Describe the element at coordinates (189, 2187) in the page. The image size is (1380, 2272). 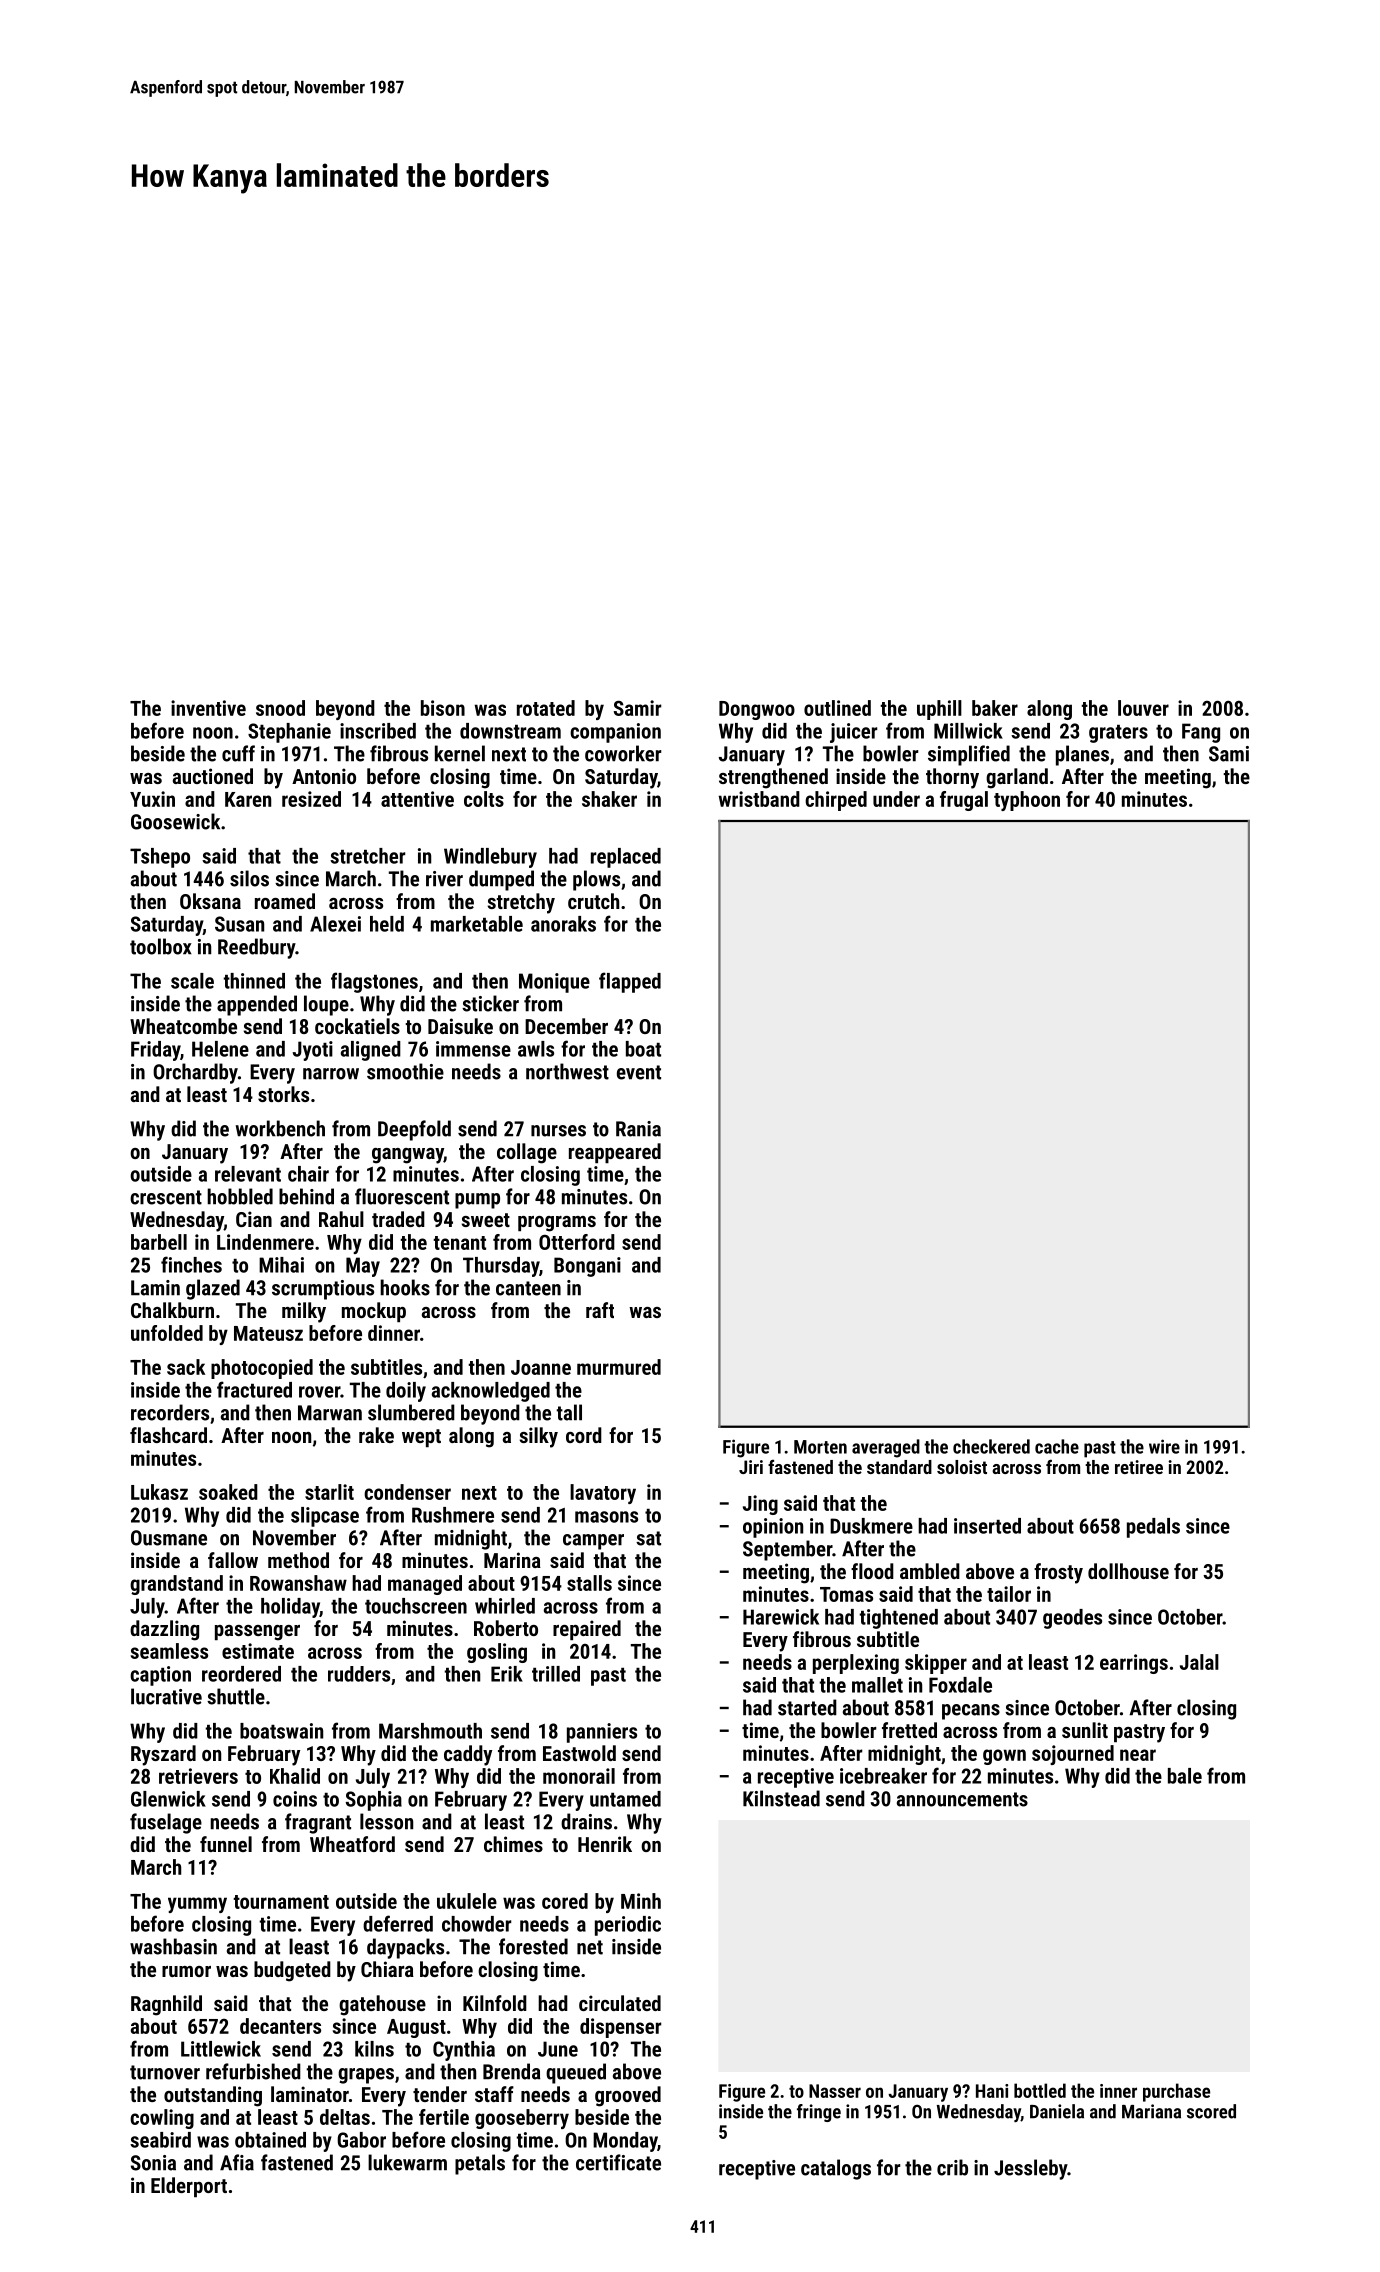
I see `Elderport` at that location.
